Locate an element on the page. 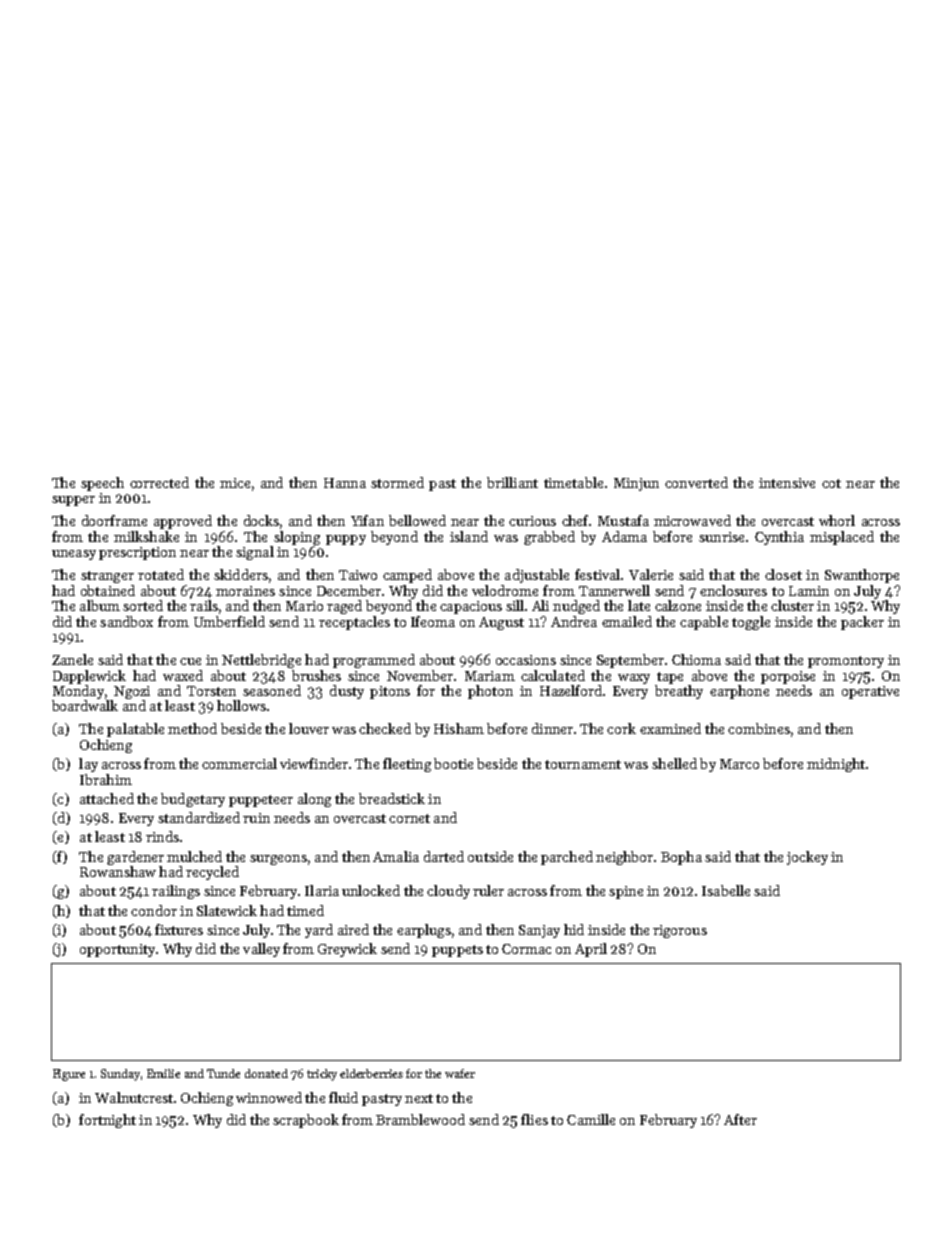 The image size is (952, 1233). condor is located at coordinates (154, 910).
